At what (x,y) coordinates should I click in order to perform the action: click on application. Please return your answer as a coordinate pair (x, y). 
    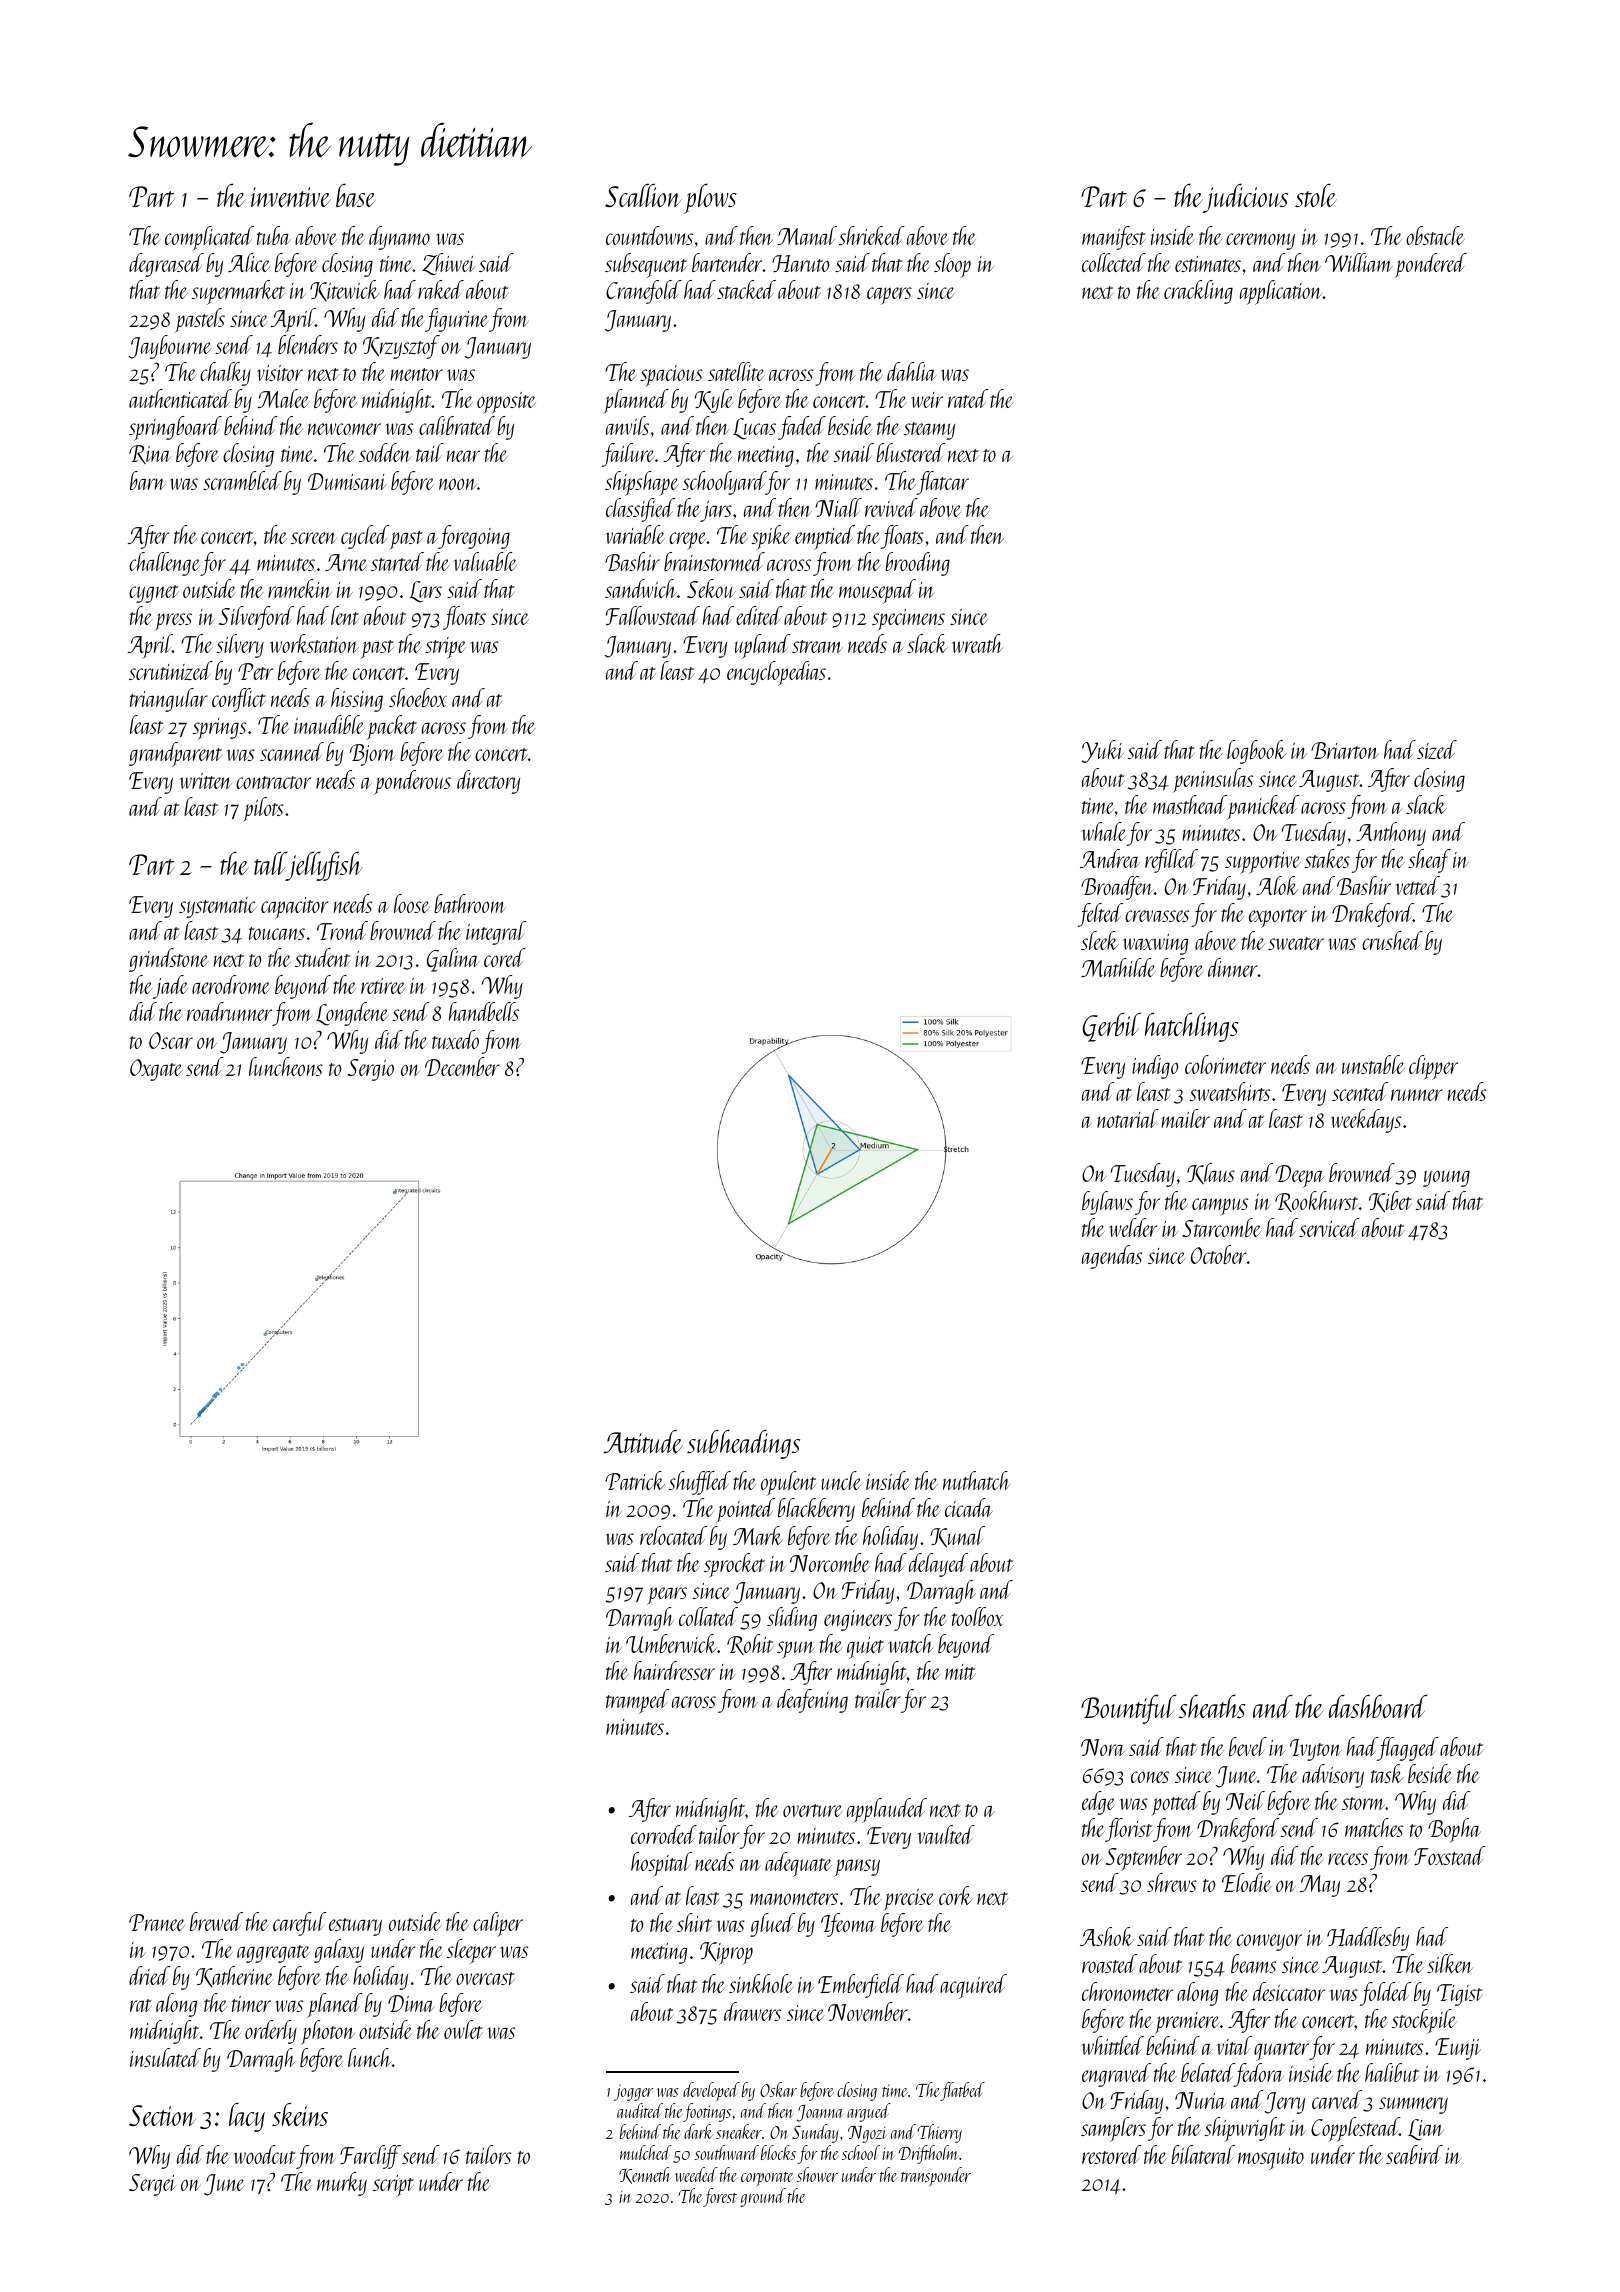
    Looking at the image, I should click on (1281, 292).
